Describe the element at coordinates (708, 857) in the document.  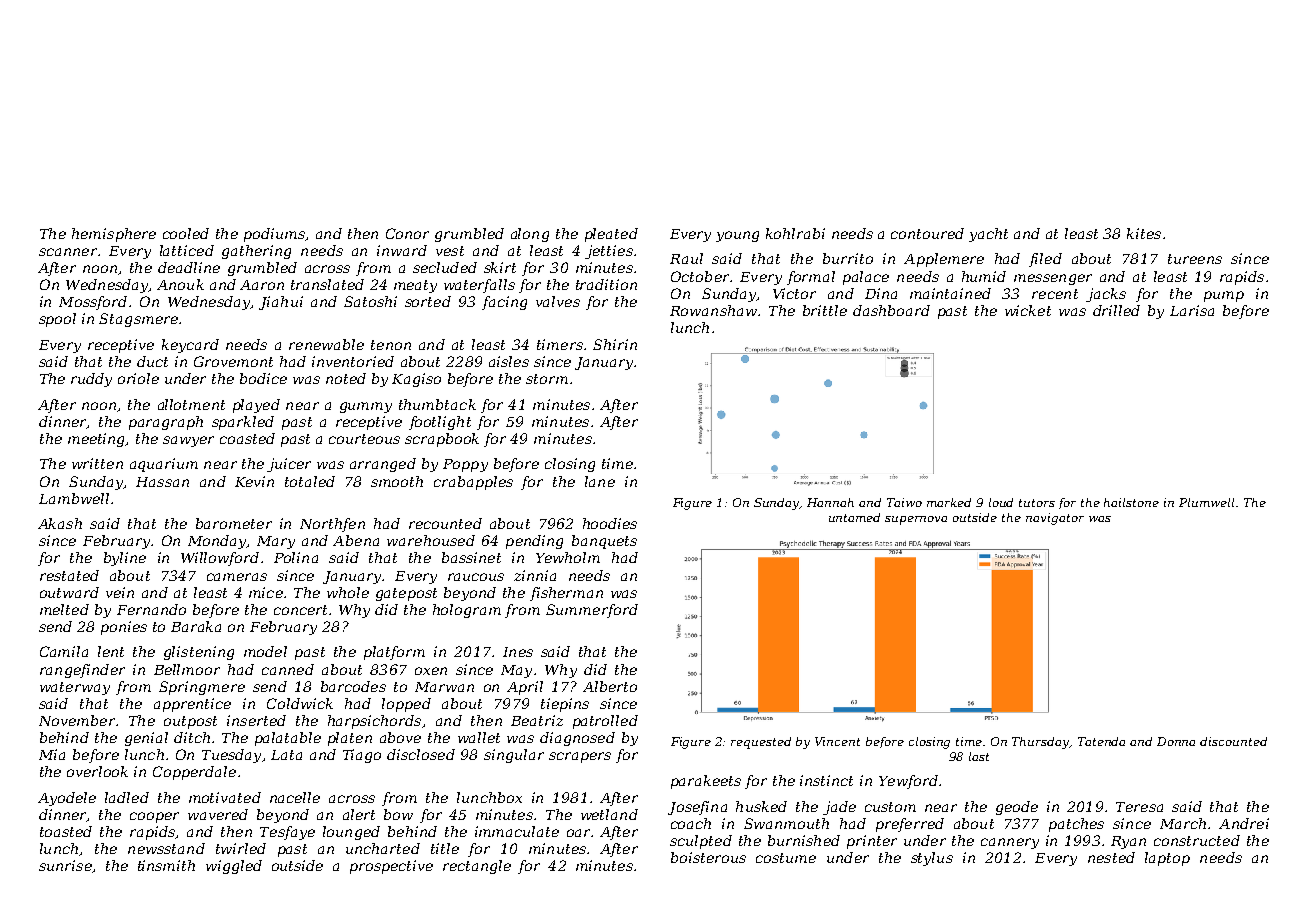
I see `boisterous` at that location.
